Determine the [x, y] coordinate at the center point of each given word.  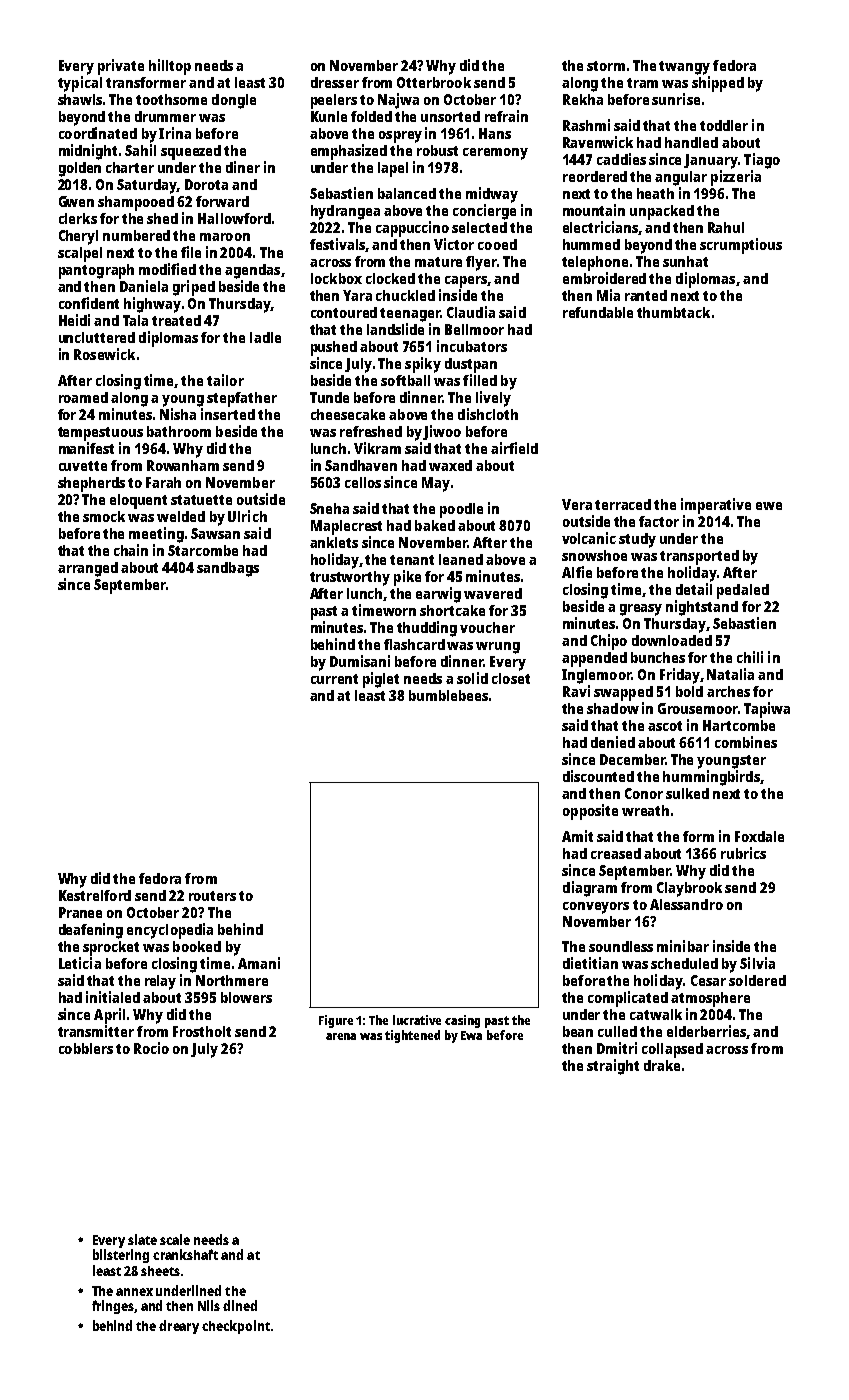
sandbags [228, 569]
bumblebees [448, 695]
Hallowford [234, 218]
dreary [179, 1327]
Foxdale [759, 836]
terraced [623, 504]
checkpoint [236, 1327]
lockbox [336, 278]
